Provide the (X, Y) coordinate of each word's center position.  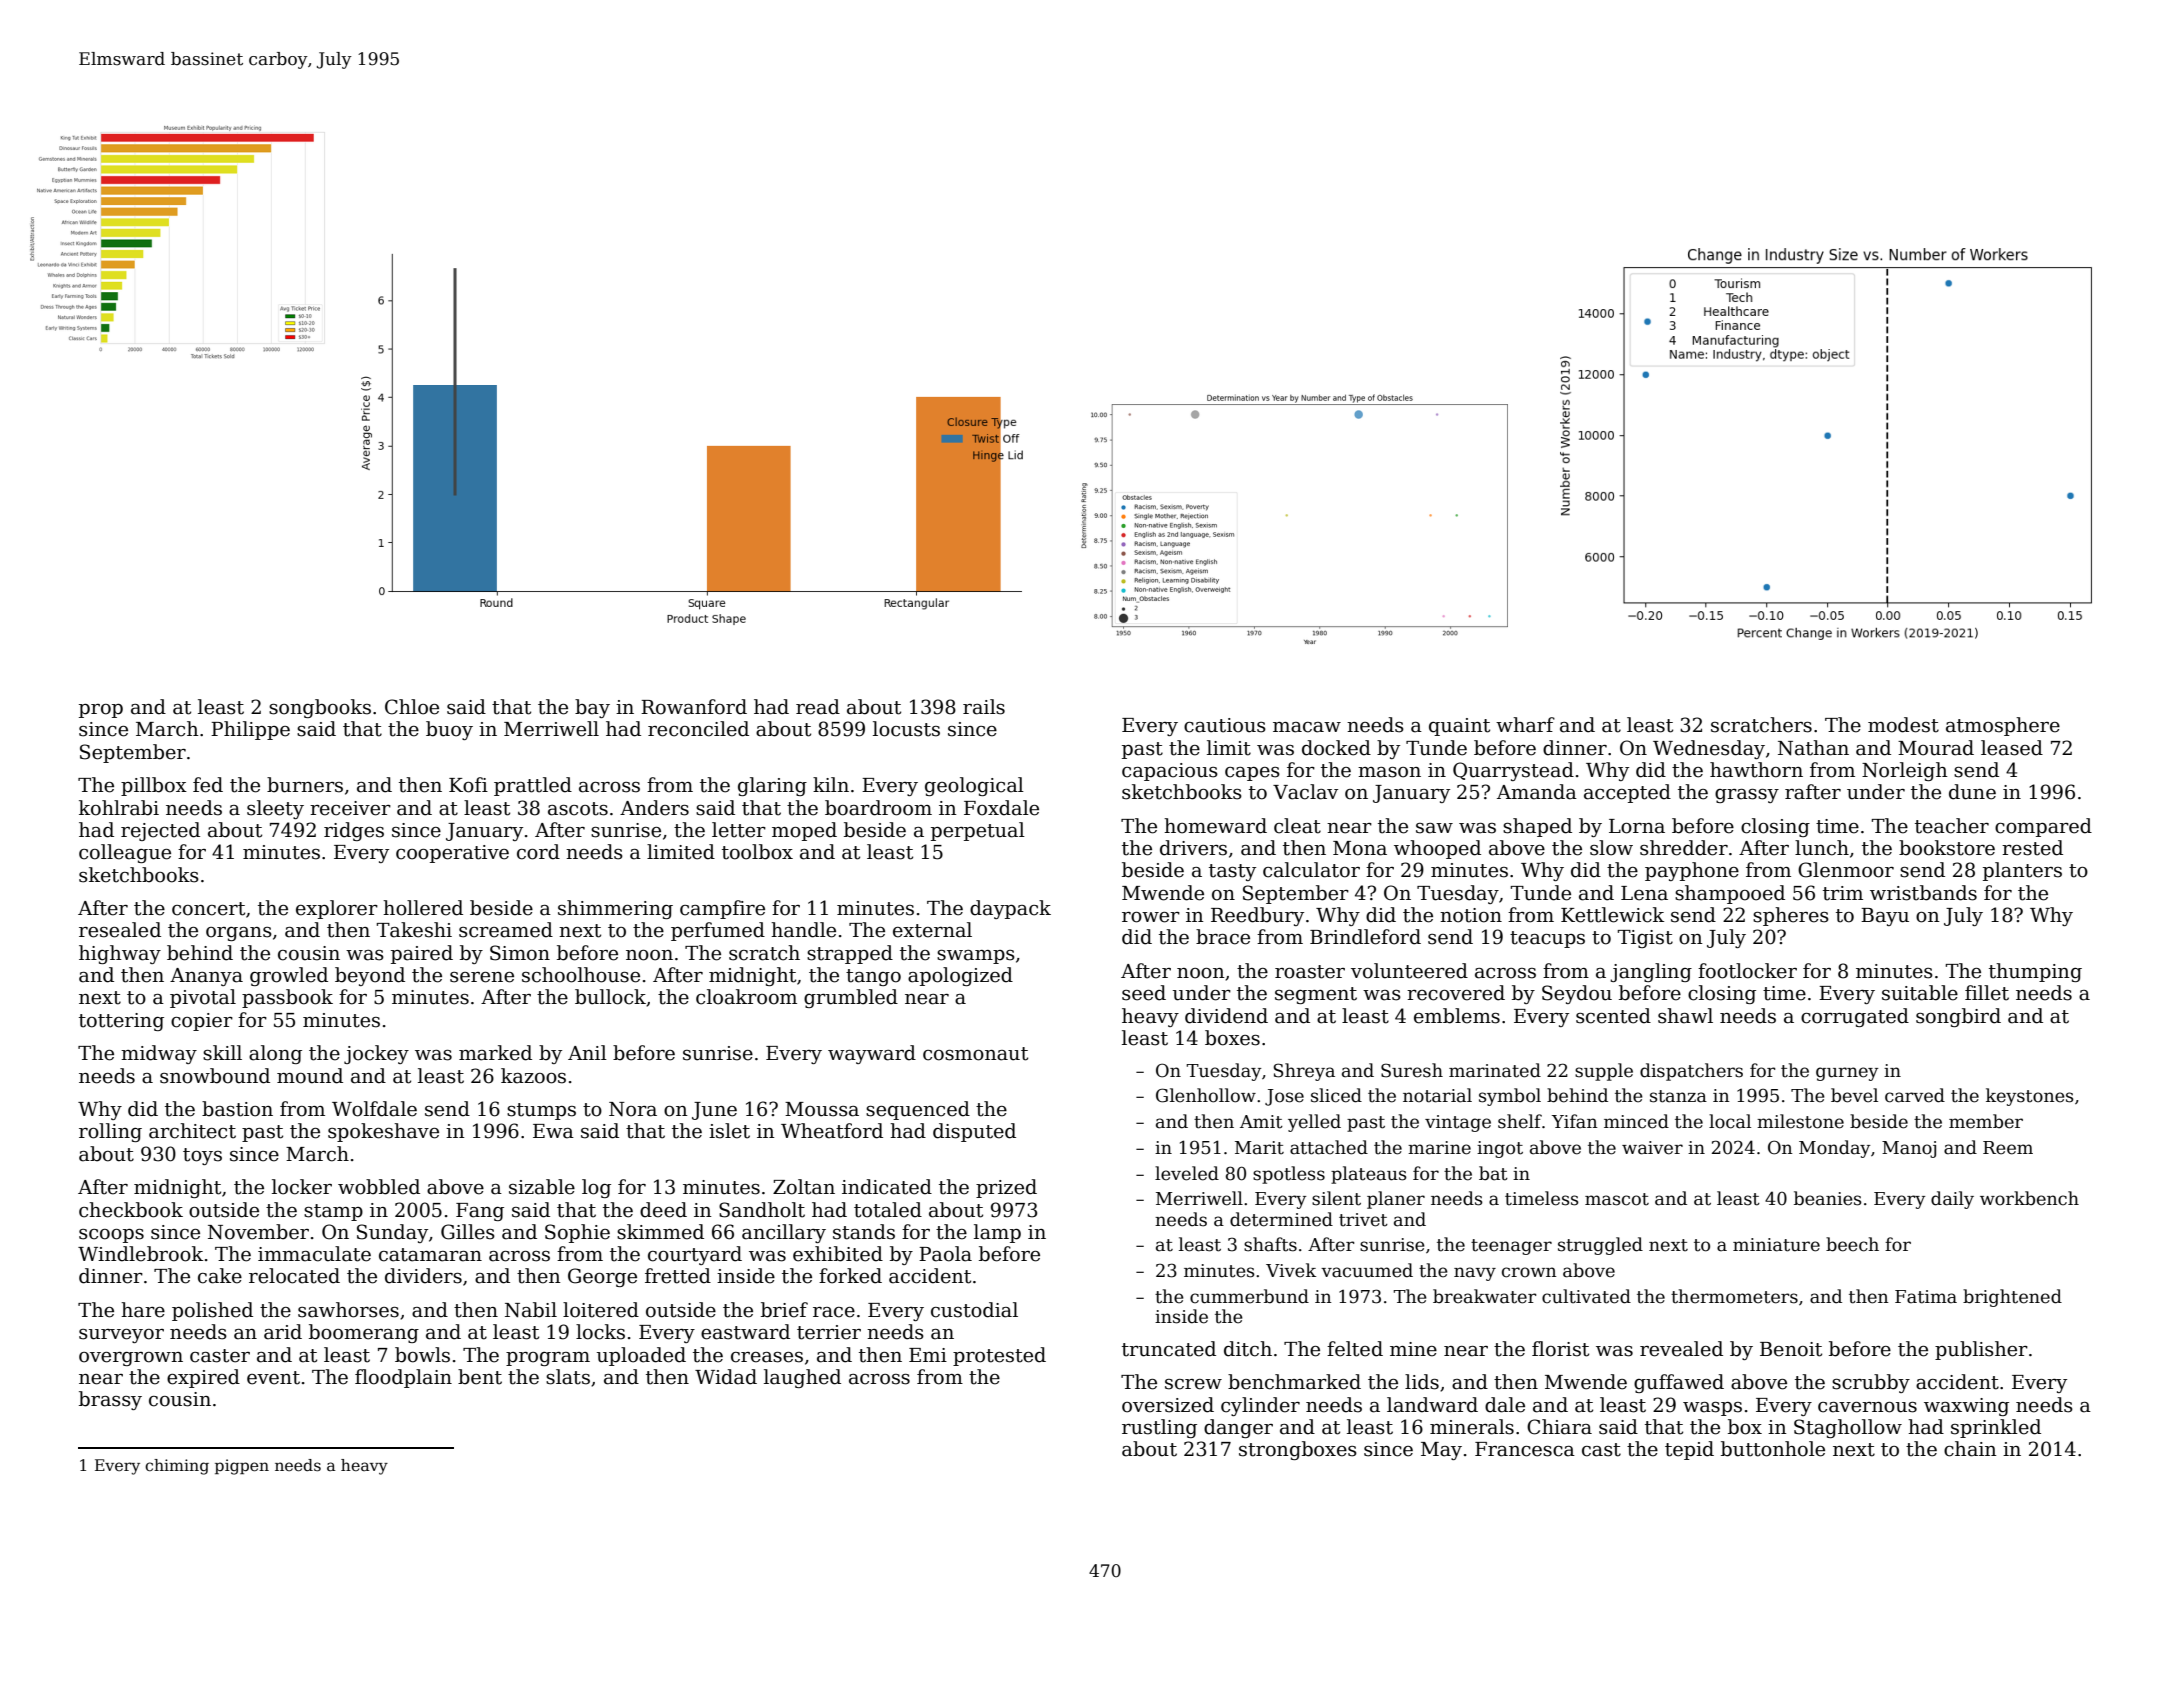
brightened (2012, 1298)
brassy (110, 1400)
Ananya (206, 977)
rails (984, 707)
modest (1903, 725)
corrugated (1855, 1017)
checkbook (131, 1210)
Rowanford (694, 707)
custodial (974, 1310)
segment (1316, 995)
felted (1355, 1349)
